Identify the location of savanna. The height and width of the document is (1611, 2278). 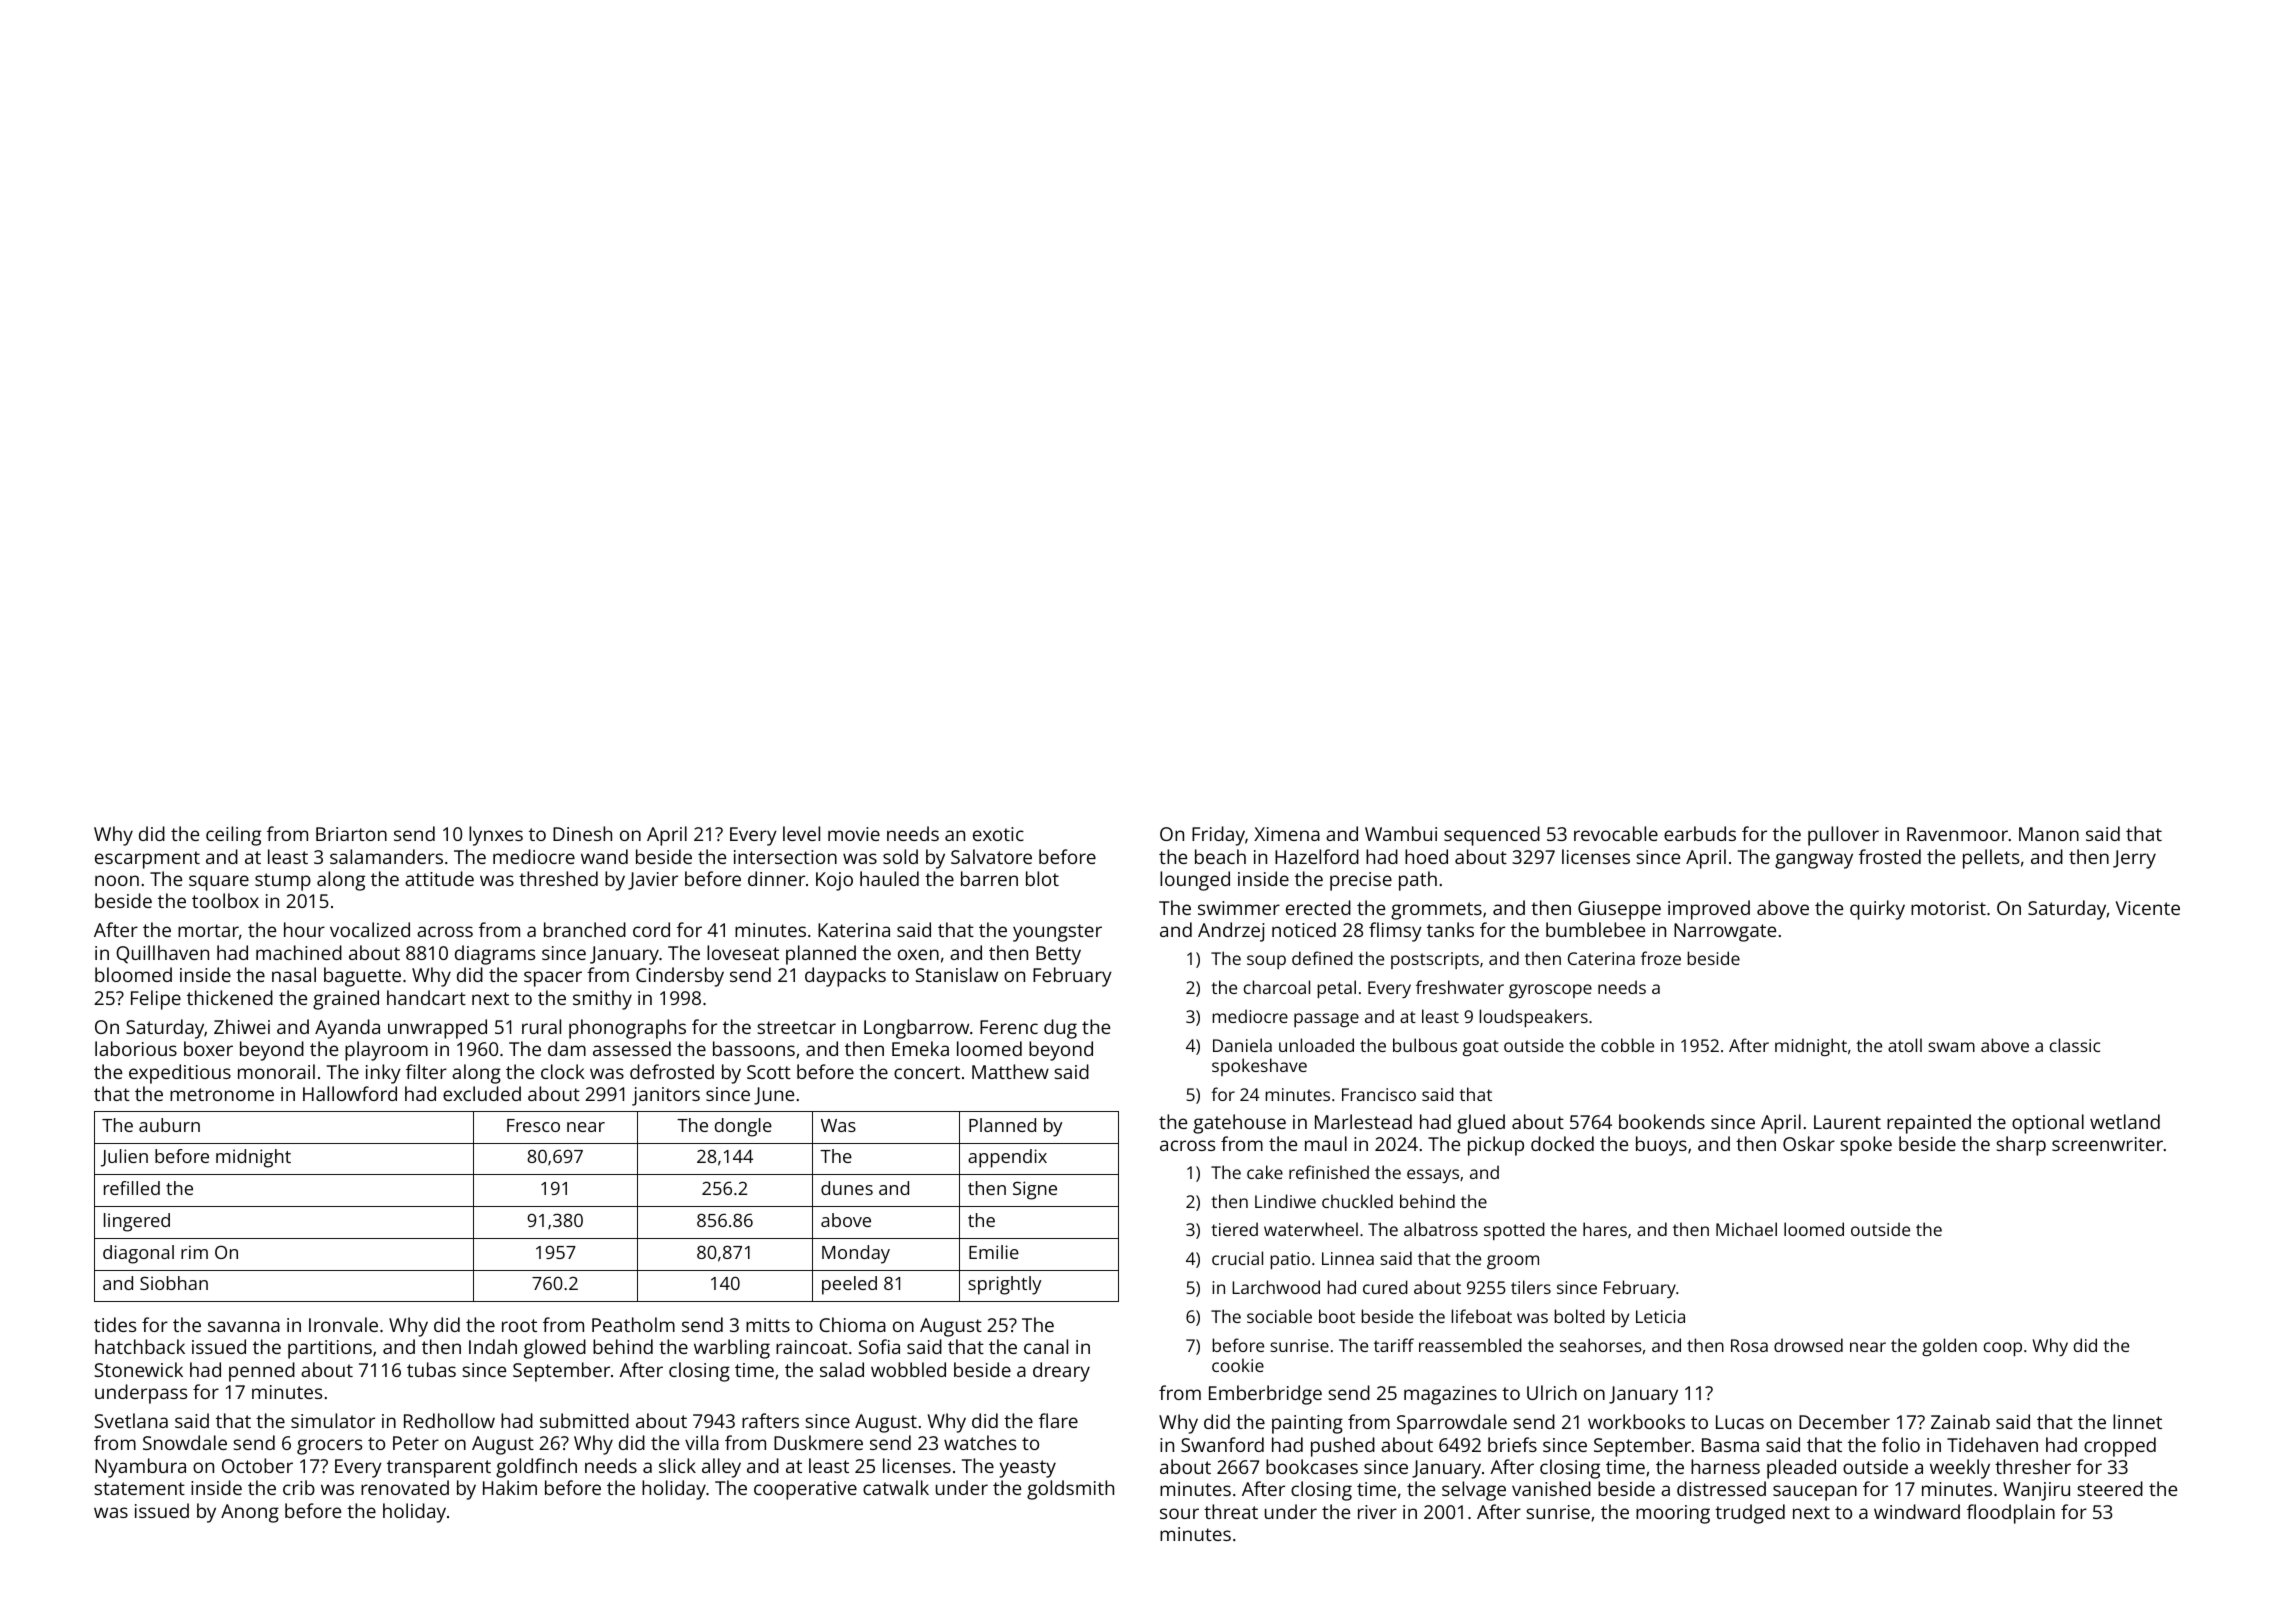
(244, 1326).
